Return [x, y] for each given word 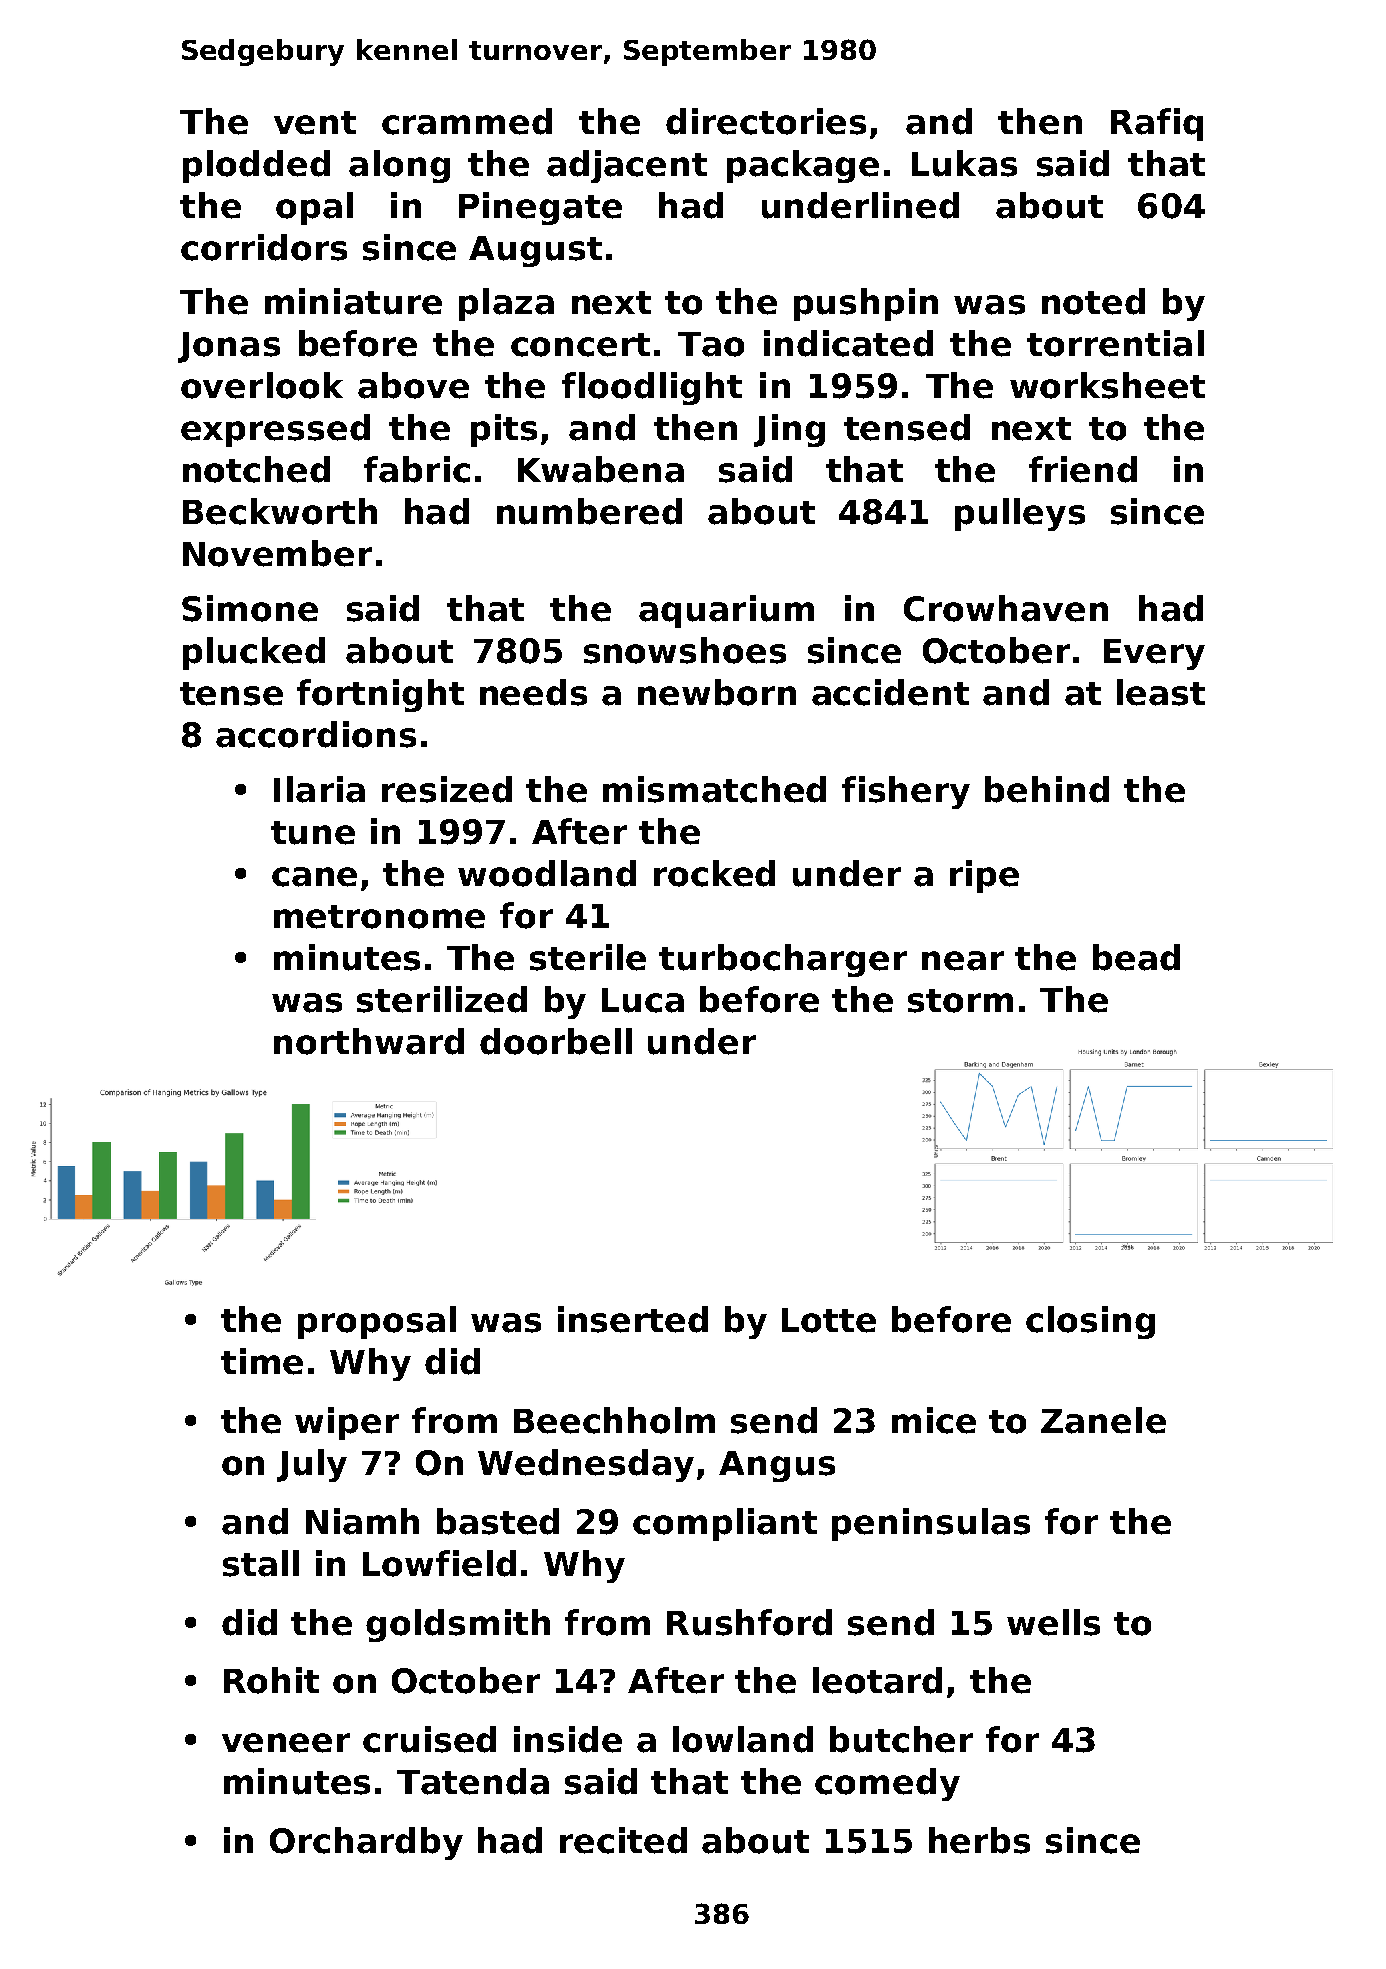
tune [313, 833]
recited [623, 1840]
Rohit [271, 1680]
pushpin [866, 304]
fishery [906, 792]
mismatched [714, 789]
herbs [979, 1840]
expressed [275, 430]
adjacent [627, 166]
